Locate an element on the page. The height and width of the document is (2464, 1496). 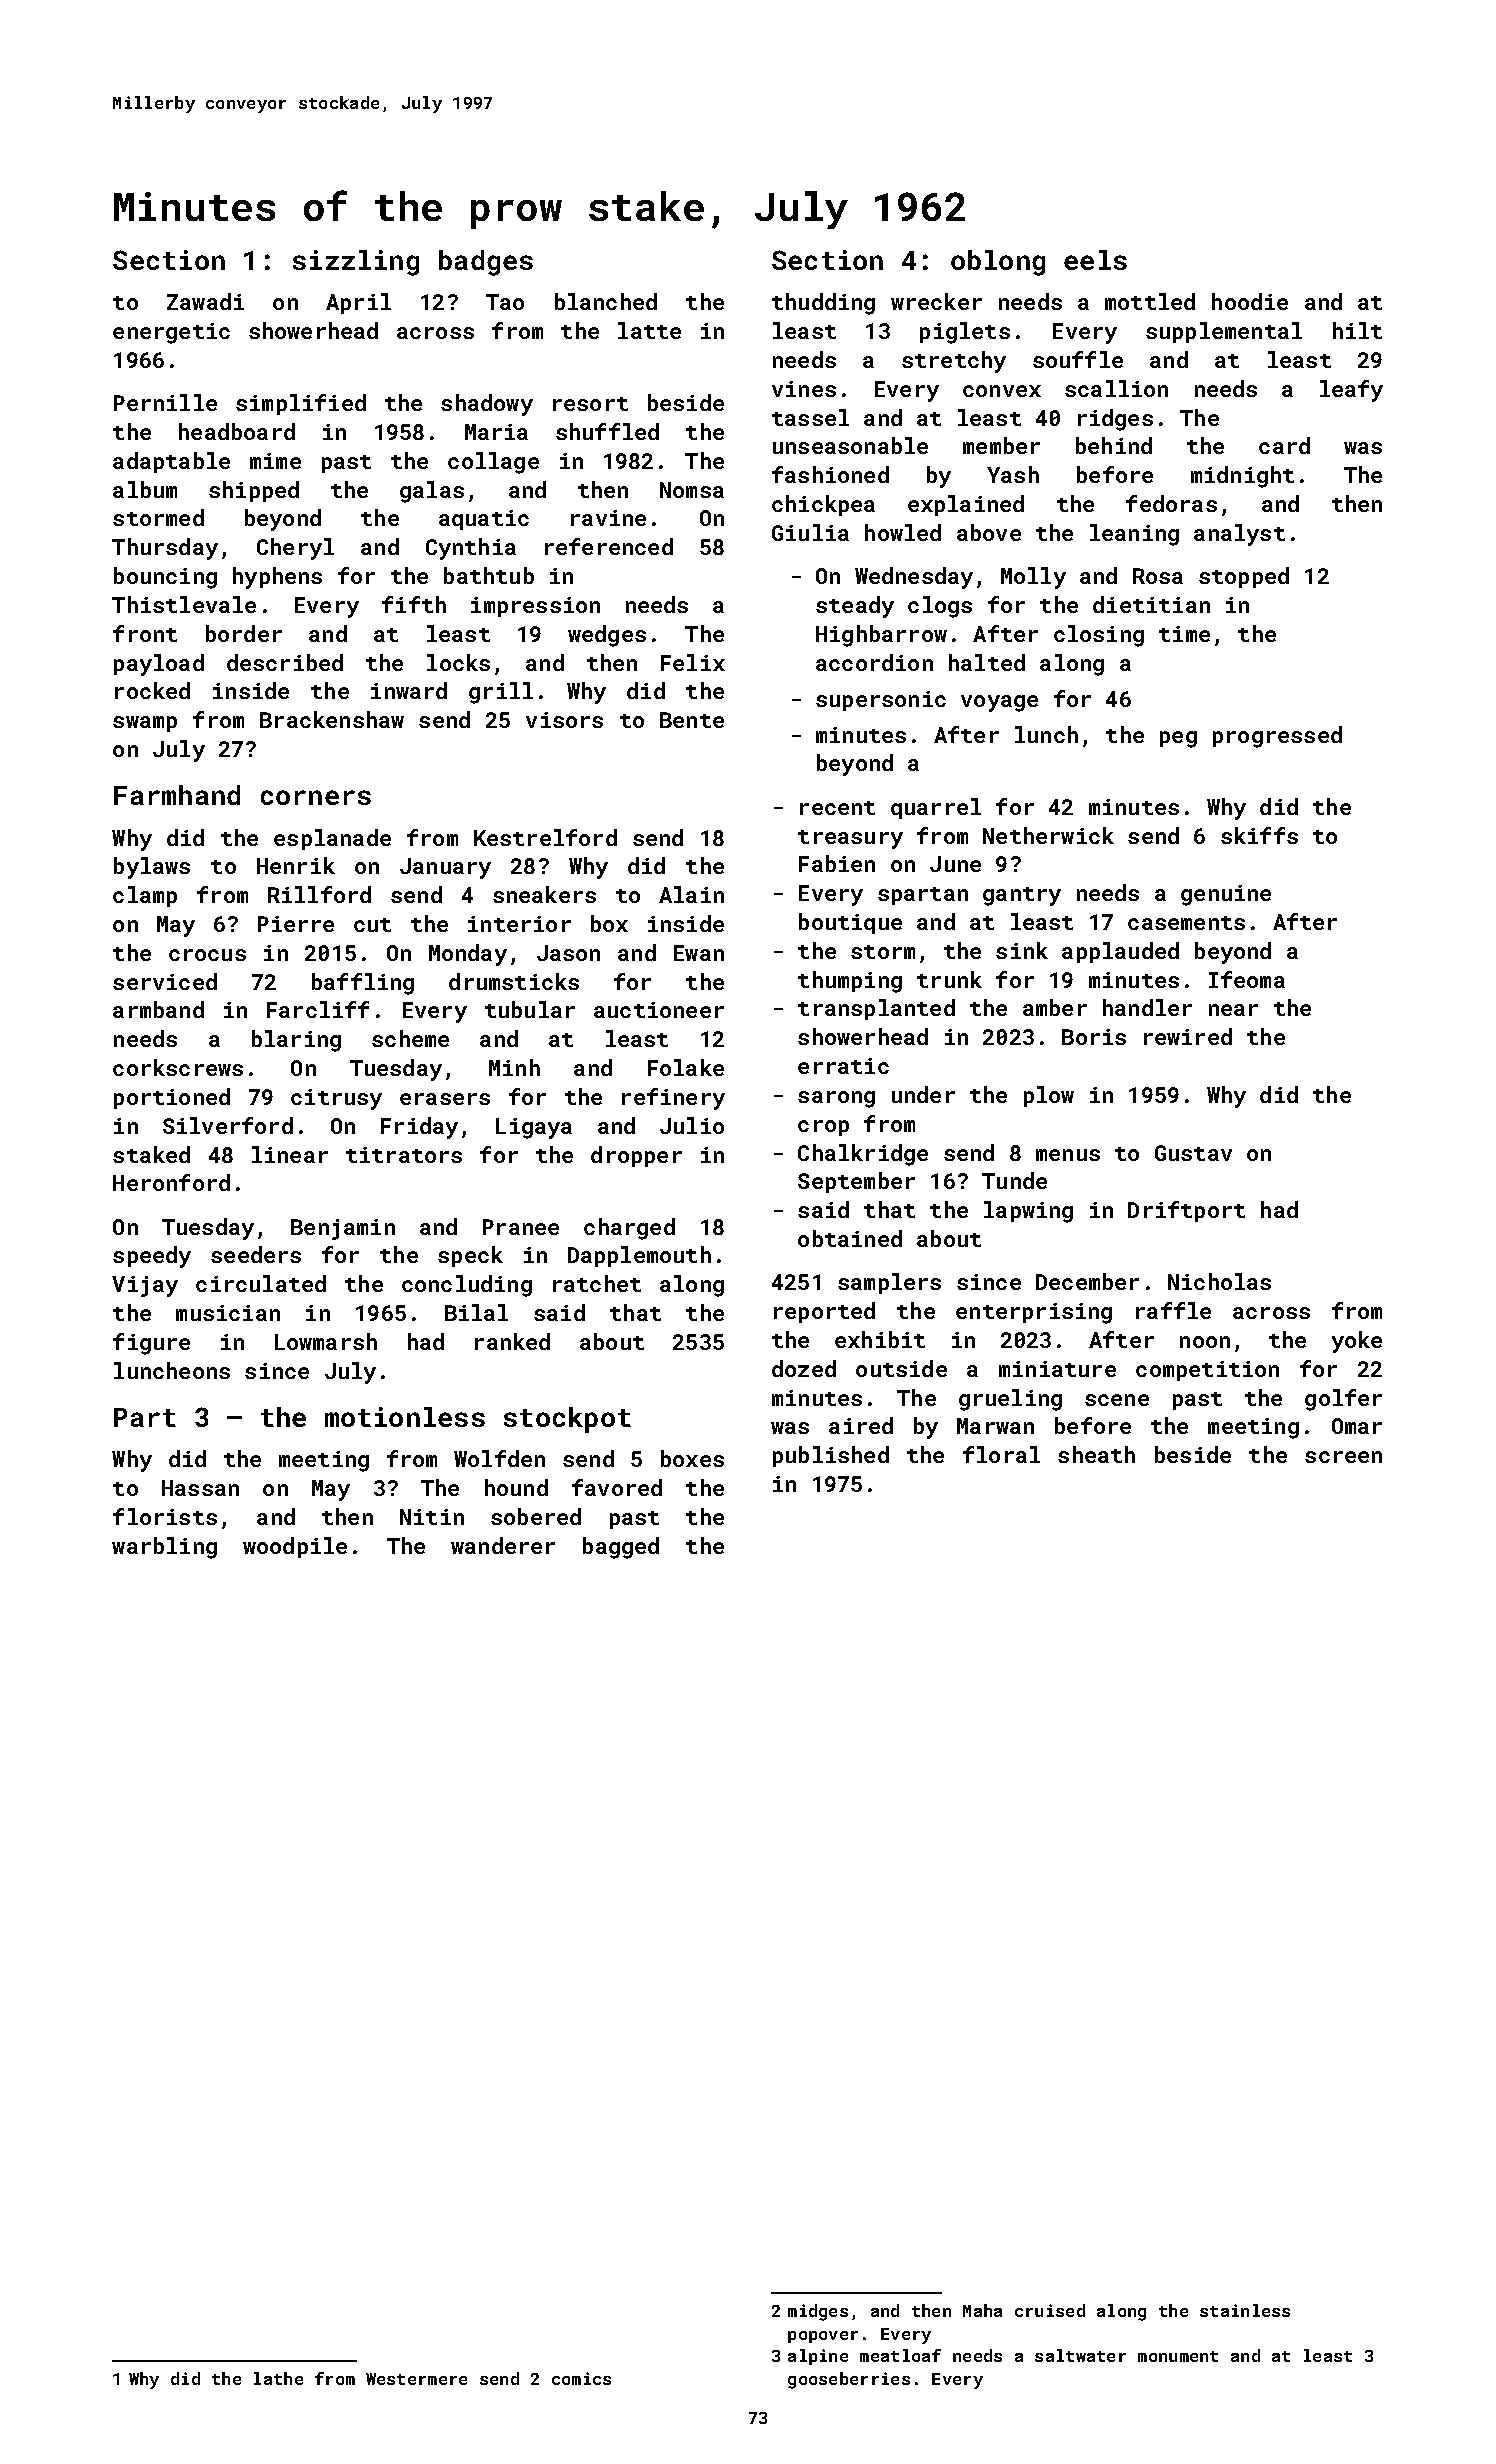
alpine is located at coordinates (818, 2357).
